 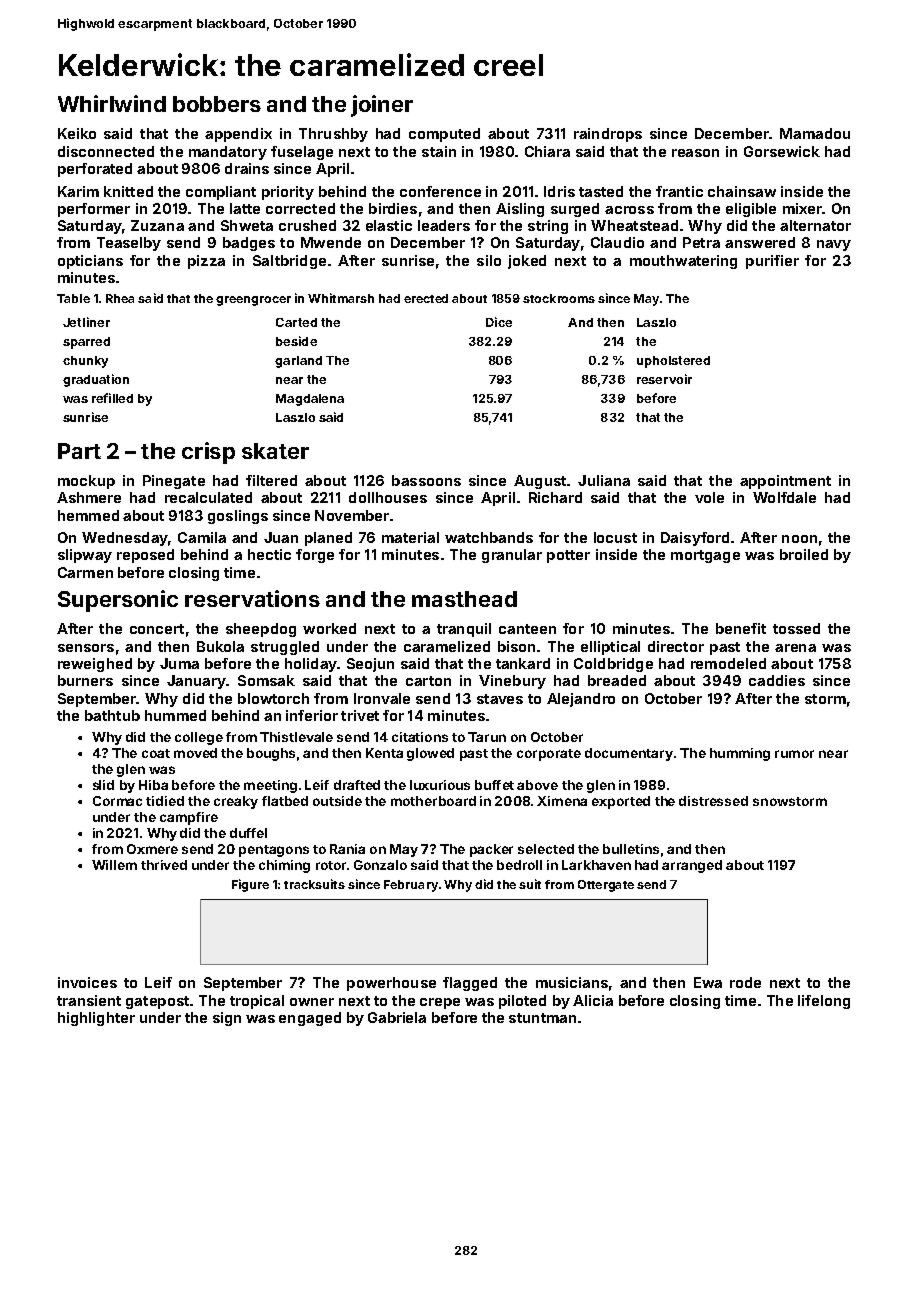 I want to click on Thrushby, so click(x=333, y=135).
